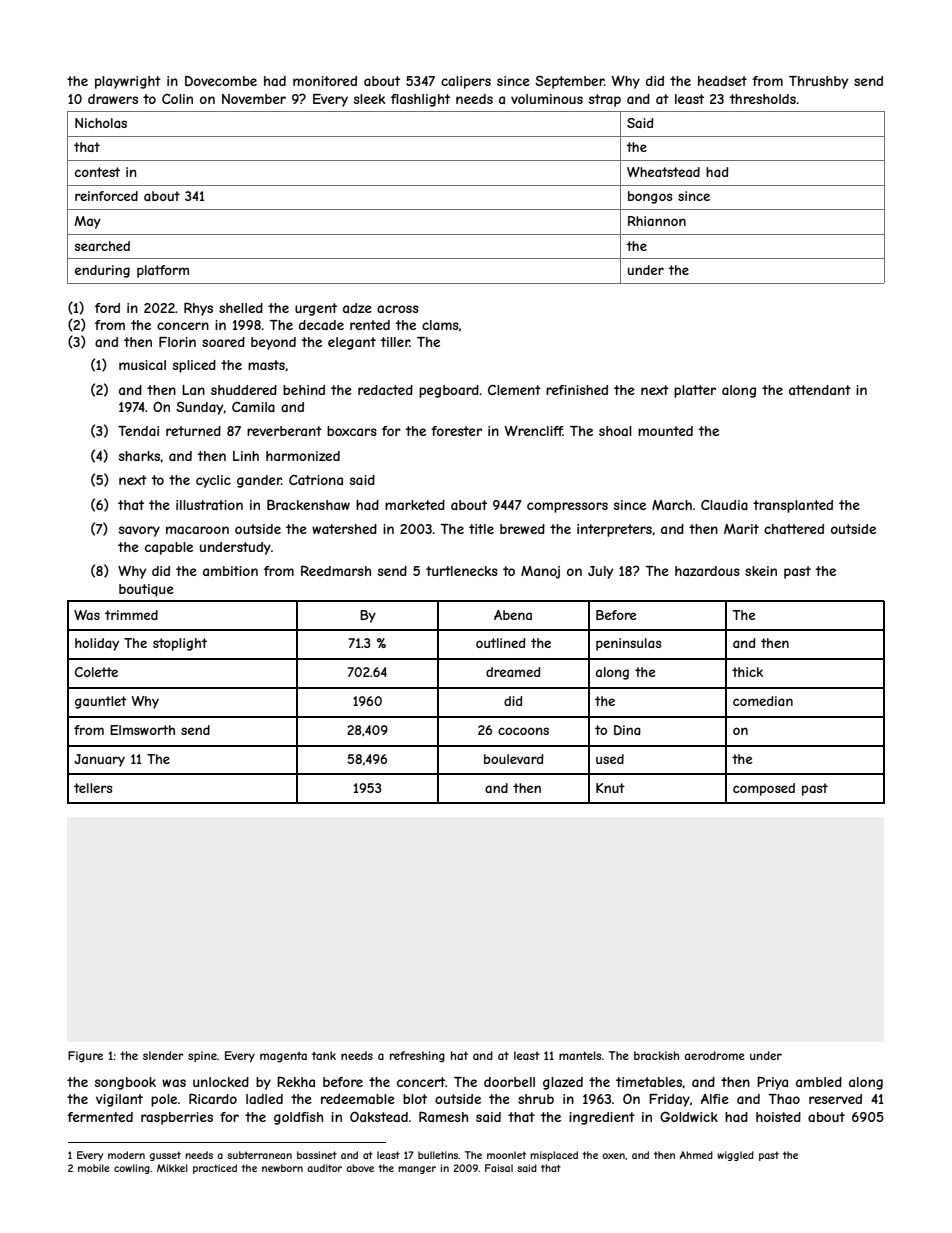 The image size is (952, 1233). Describe the element at coordinates (456, 431) in the screenshot. I see `forester` at that location.
